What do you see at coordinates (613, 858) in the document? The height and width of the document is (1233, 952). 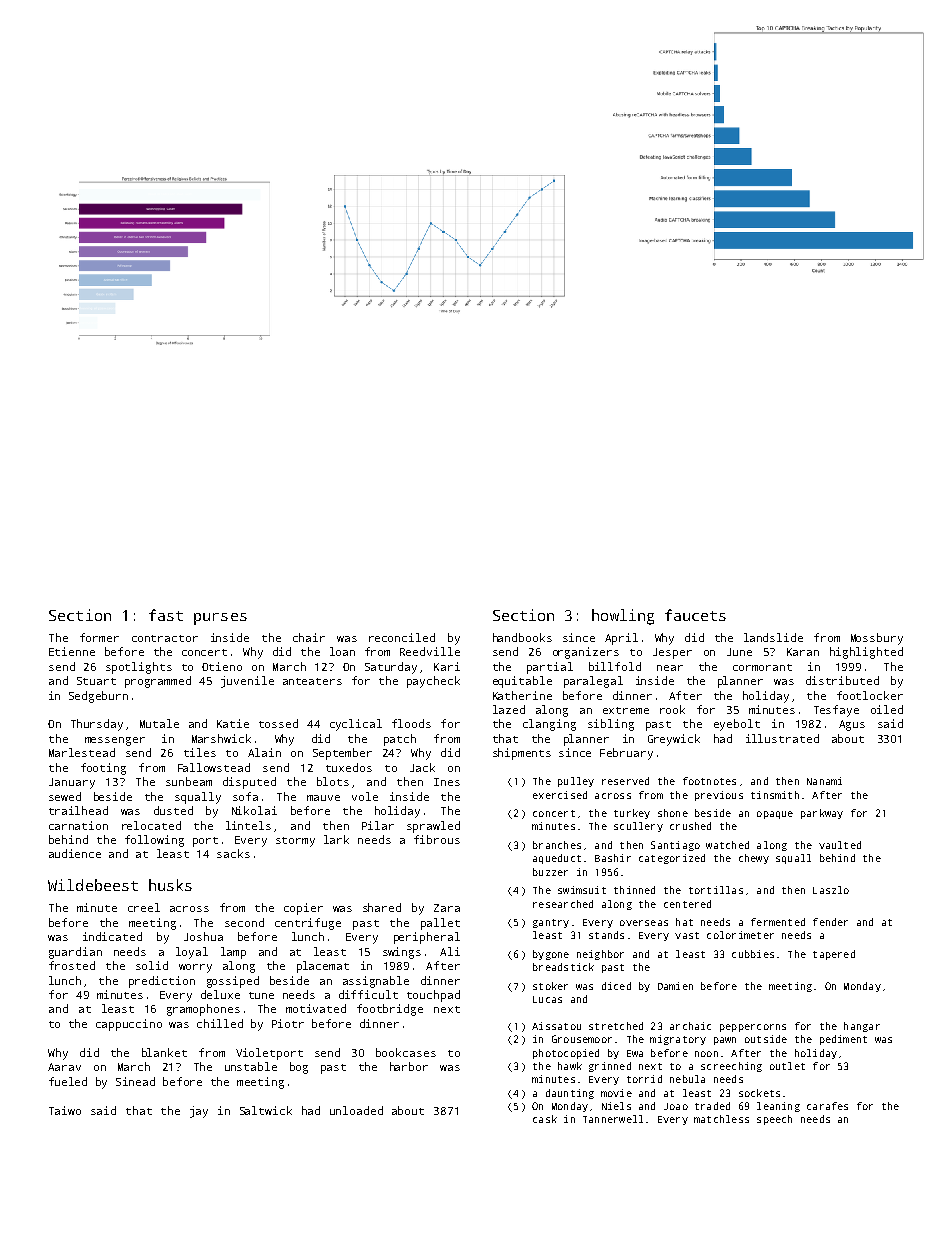 I see `Bashir` at bounding box center [613, 858].
